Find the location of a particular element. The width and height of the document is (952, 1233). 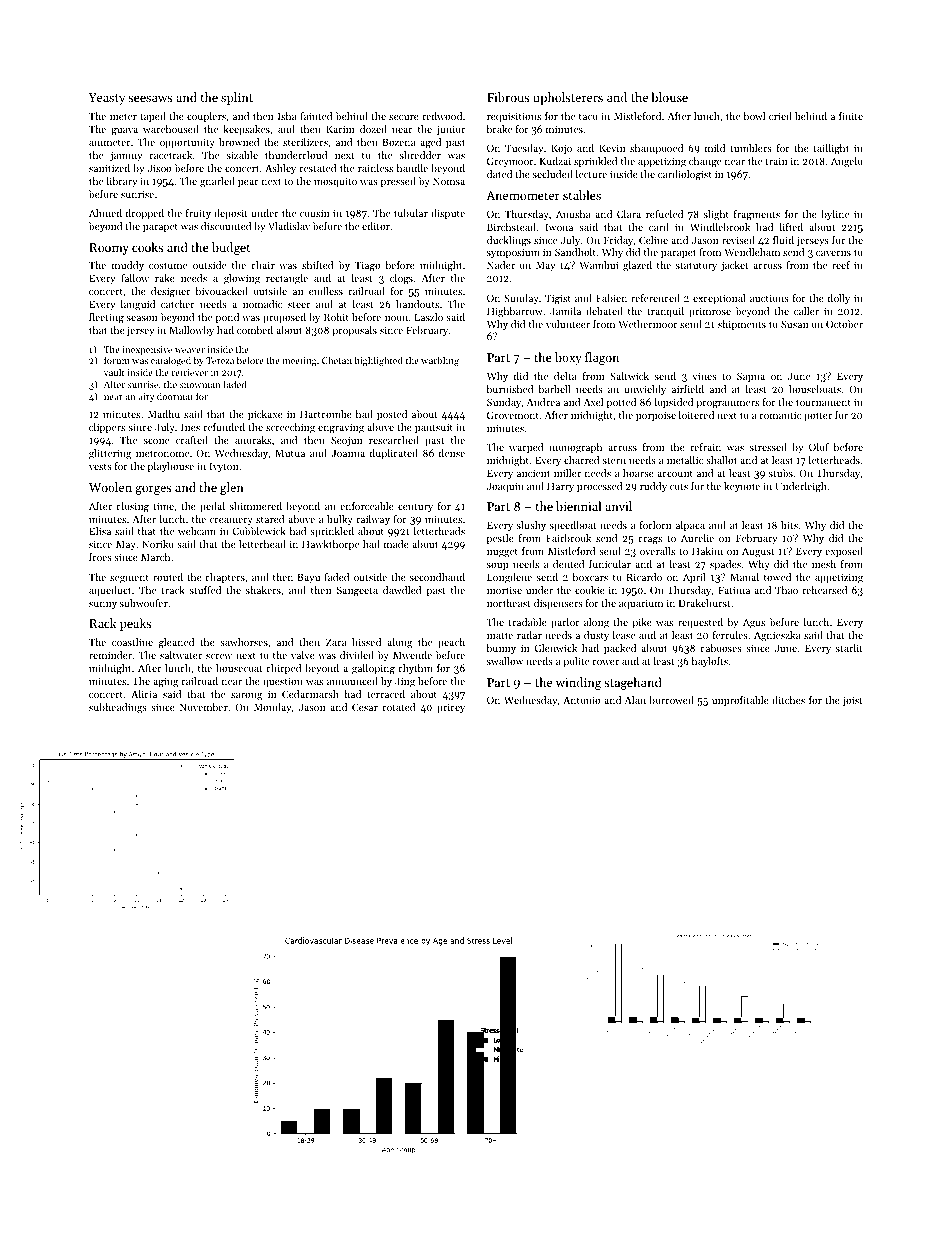

pestle is located at coordinates (500, 539).
